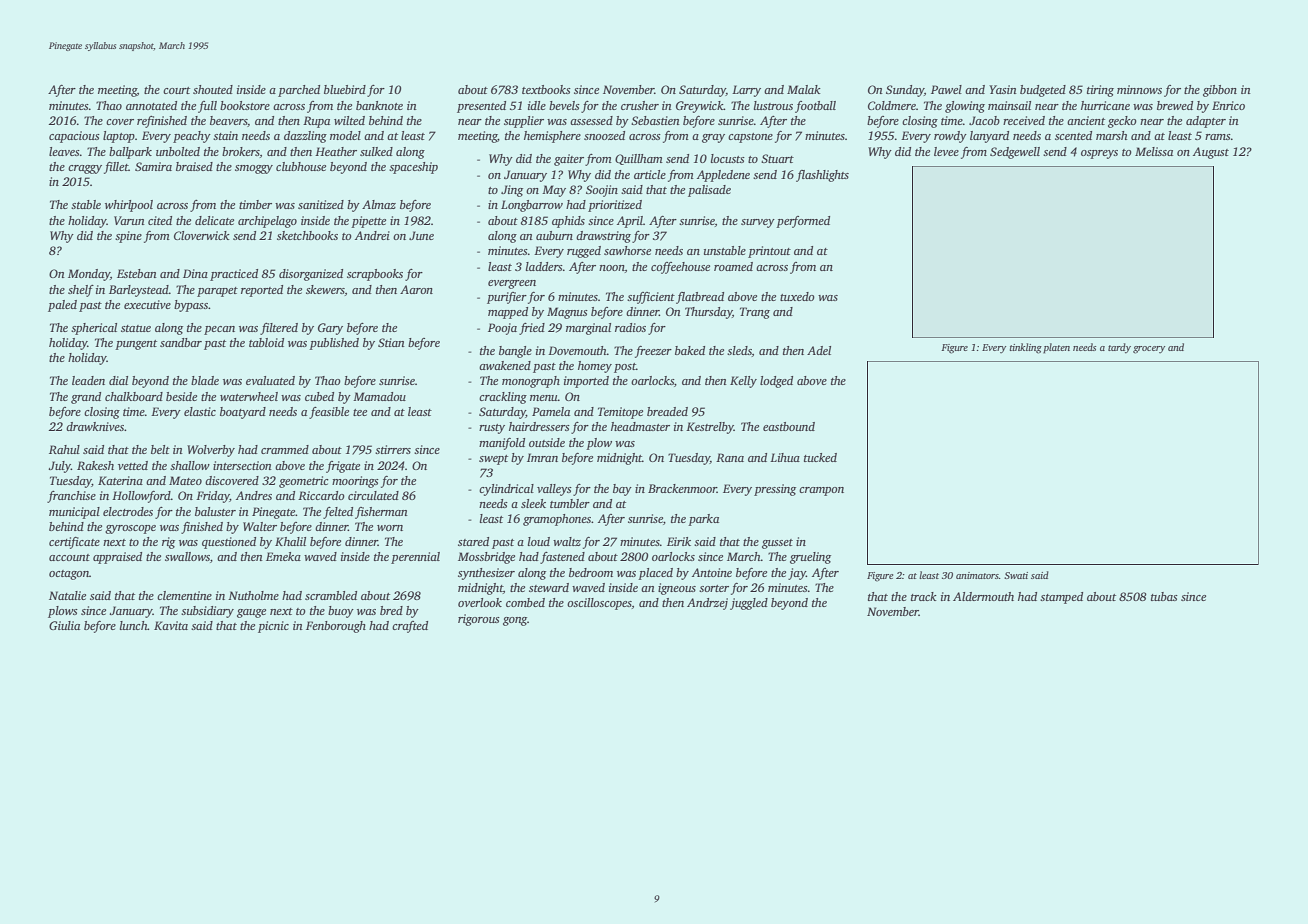 This image has height=924, width=1308. I want to click on marginal, so click(588, 329).
